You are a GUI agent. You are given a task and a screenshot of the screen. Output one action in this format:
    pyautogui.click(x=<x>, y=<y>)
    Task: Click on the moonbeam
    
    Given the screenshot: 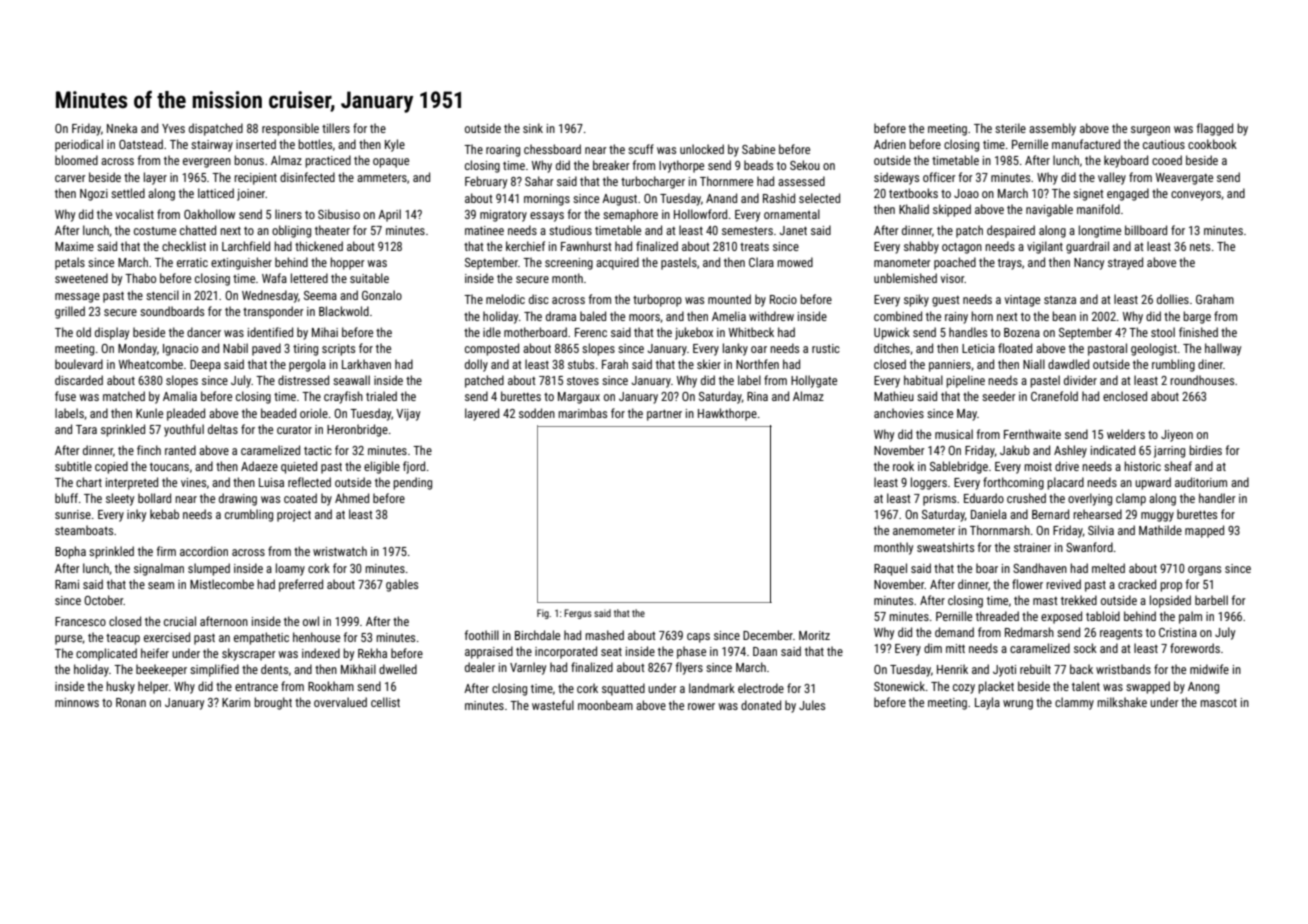 What is the action you would take?
    pyautogui.click(x=605, y=705)
